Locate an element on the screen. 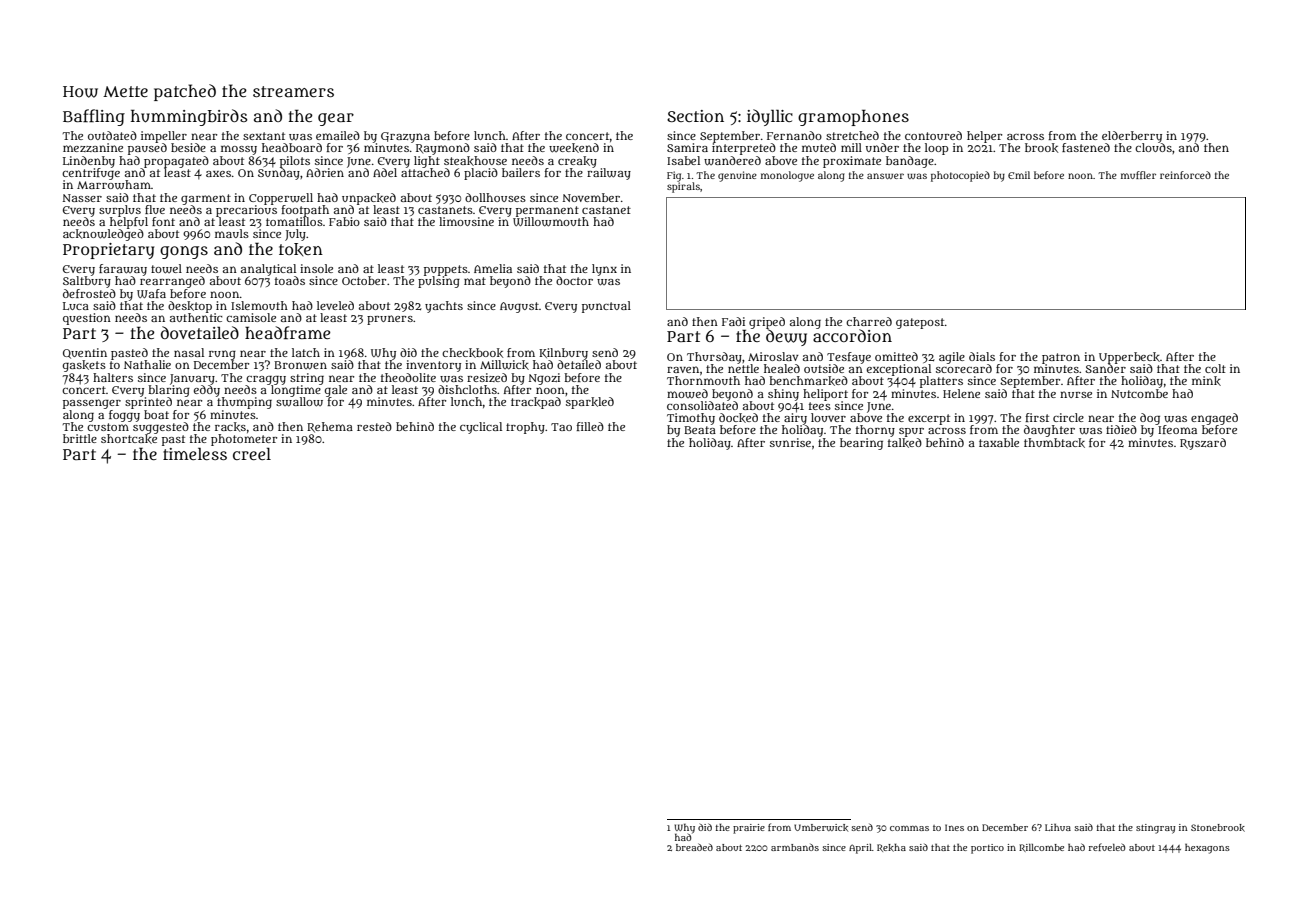 The image size is (1308, 924). Ryszard is located at coordinates (1203, 444).
